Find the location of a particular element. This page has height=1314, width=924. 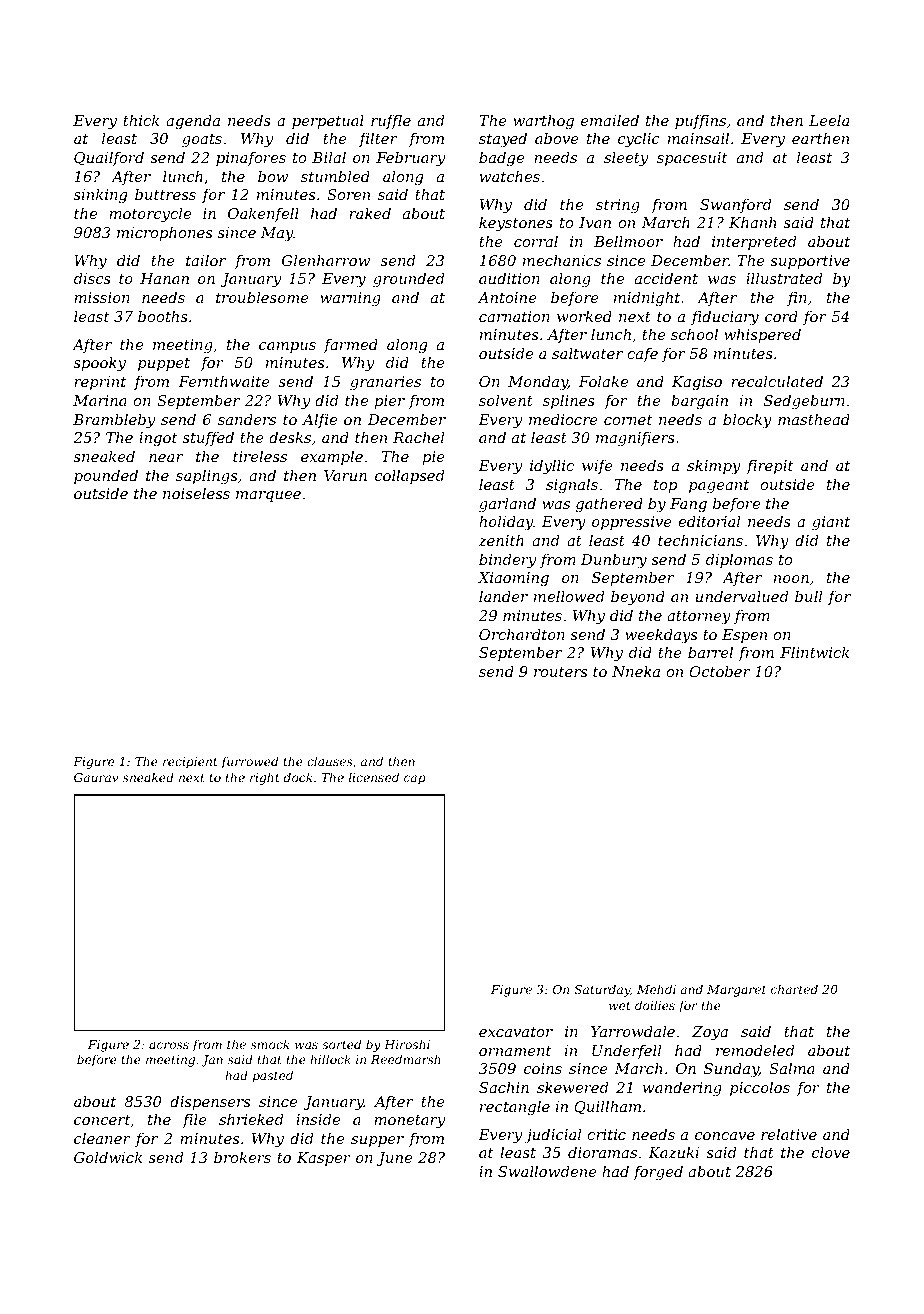

charted is located at coordinates (794, 989).
